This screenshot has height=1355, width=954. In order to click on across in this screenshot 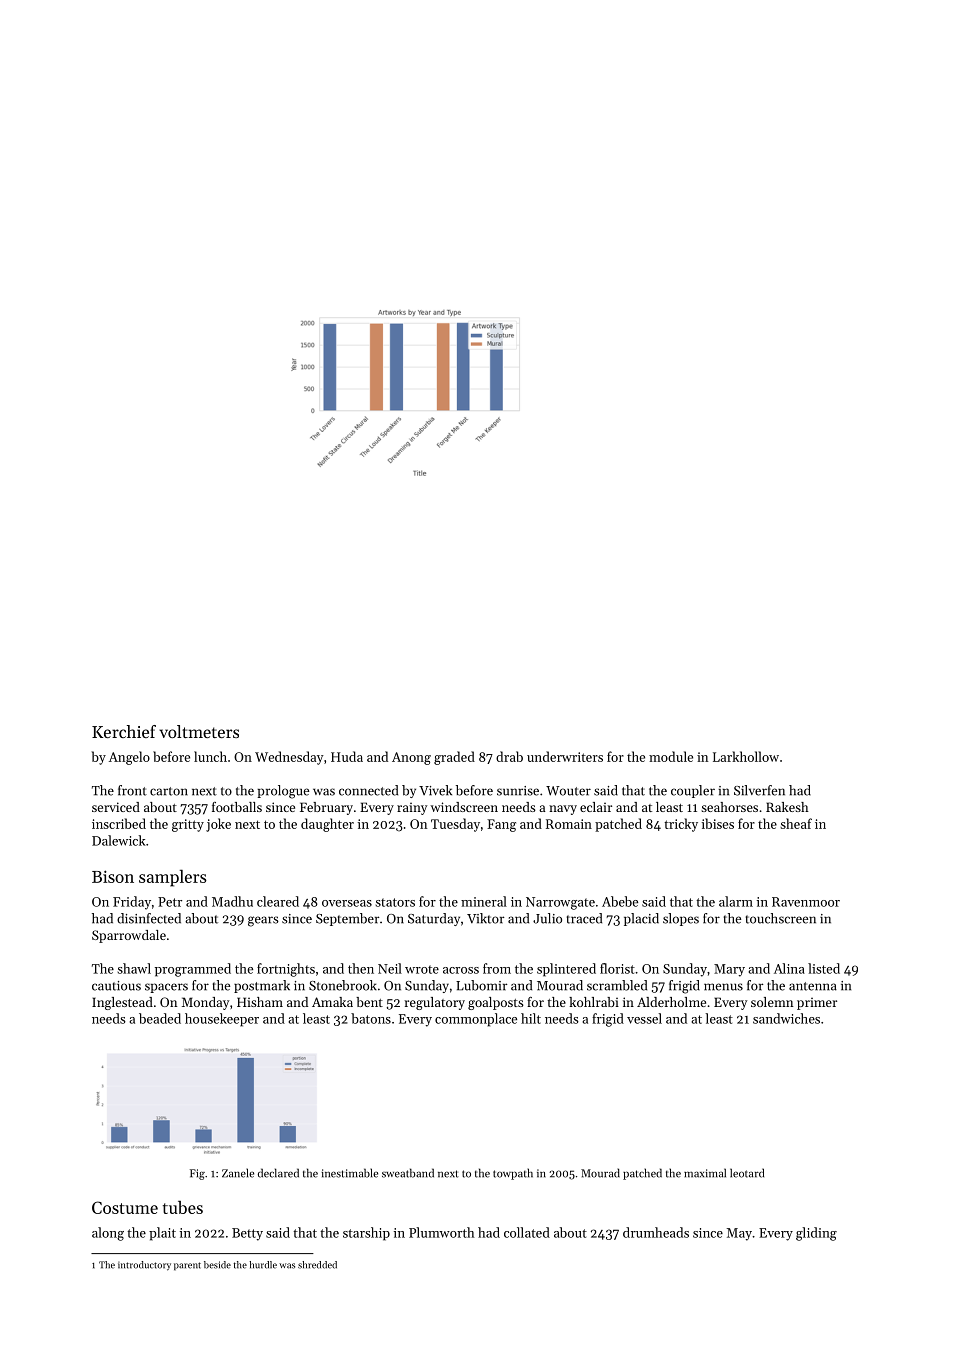, I will do `click(461, 970)`.
